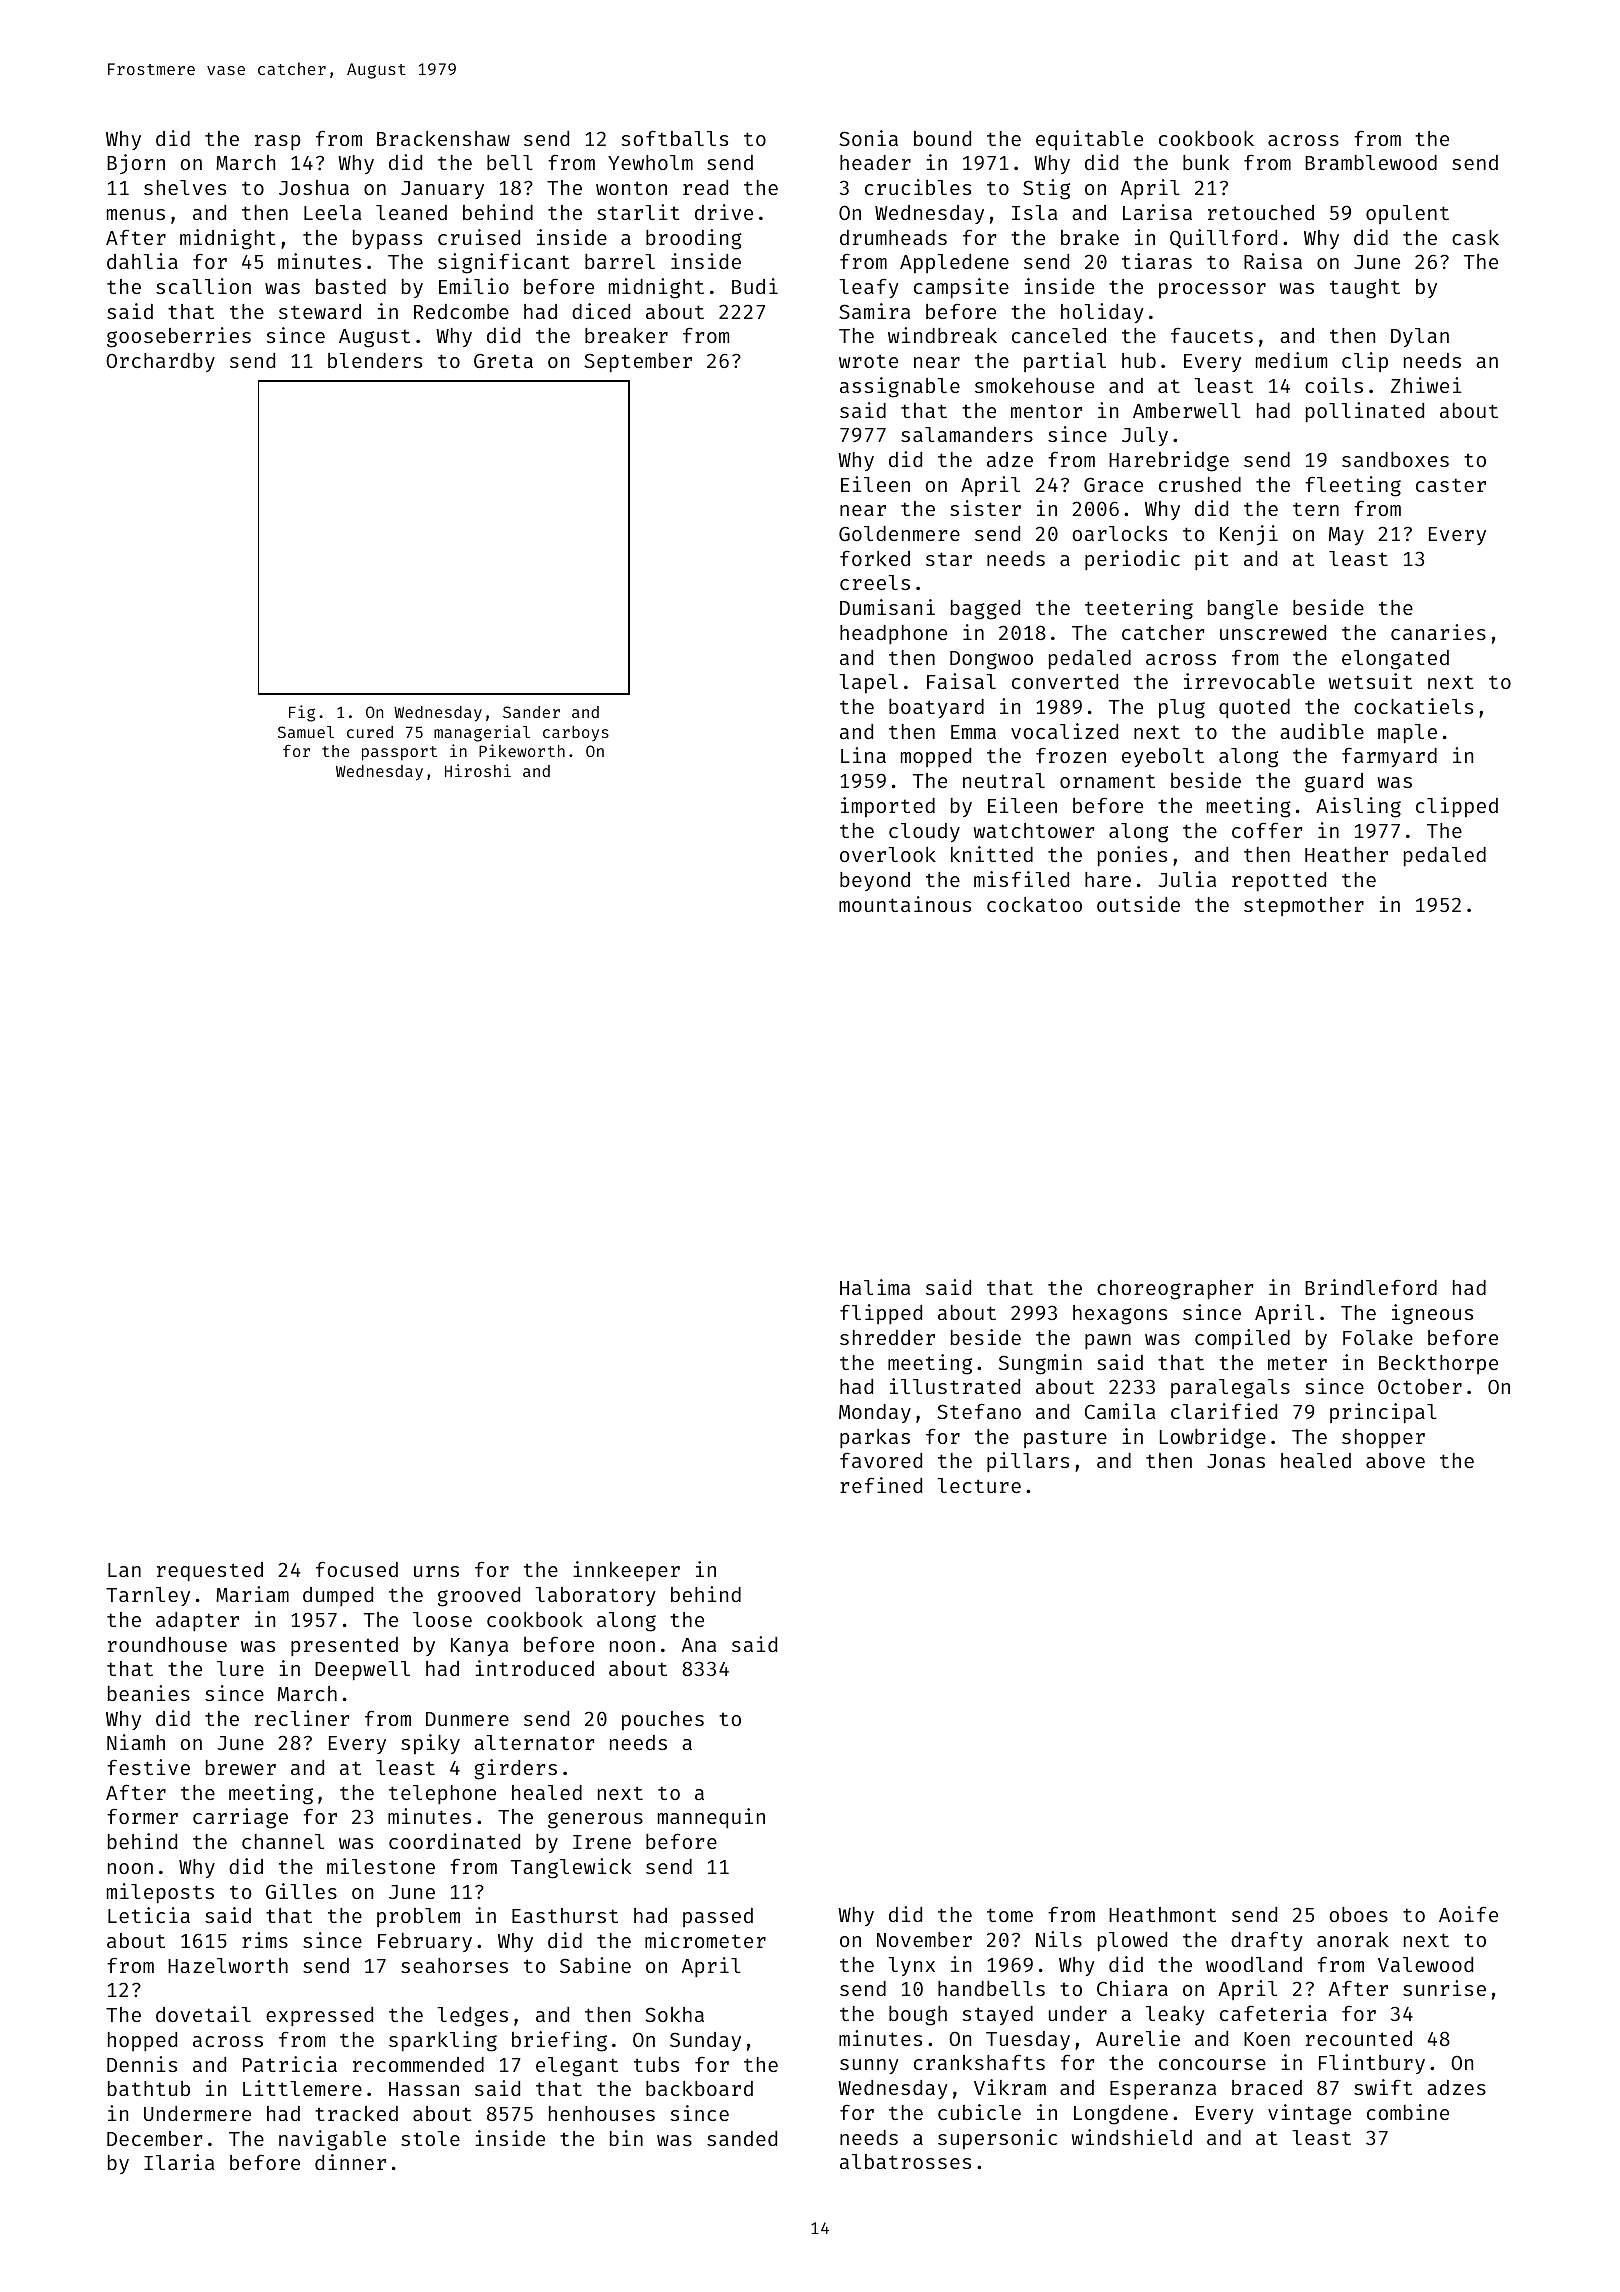 This image has width=1620, height=2292. Describe the element at coordinates (319, 2016) in the image. I see `expressed` at that location.
